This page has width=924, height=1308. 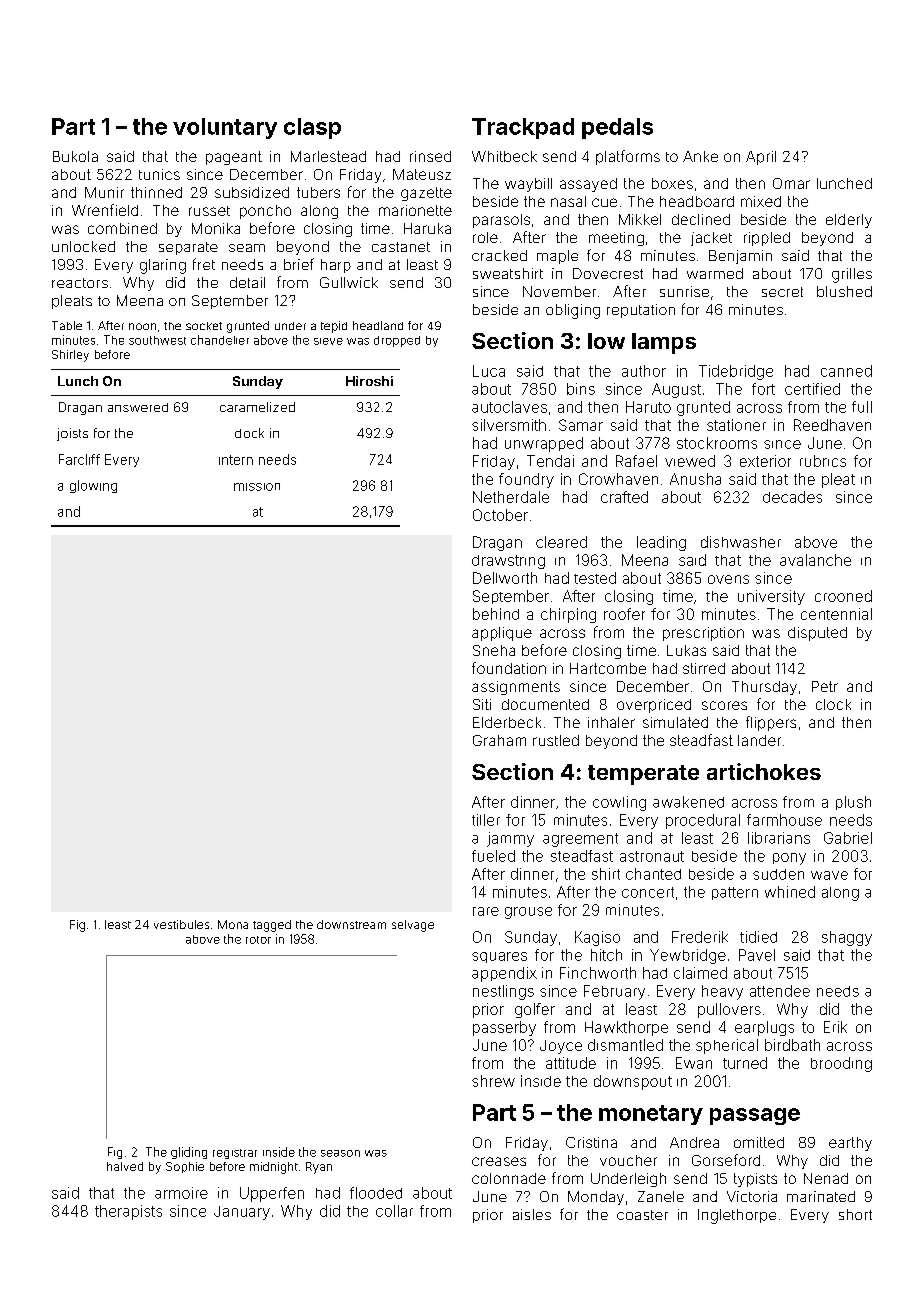 What do you see at coordinates (415, 210) in the page?
I see `marionette` at bounding box center [415, 210].
